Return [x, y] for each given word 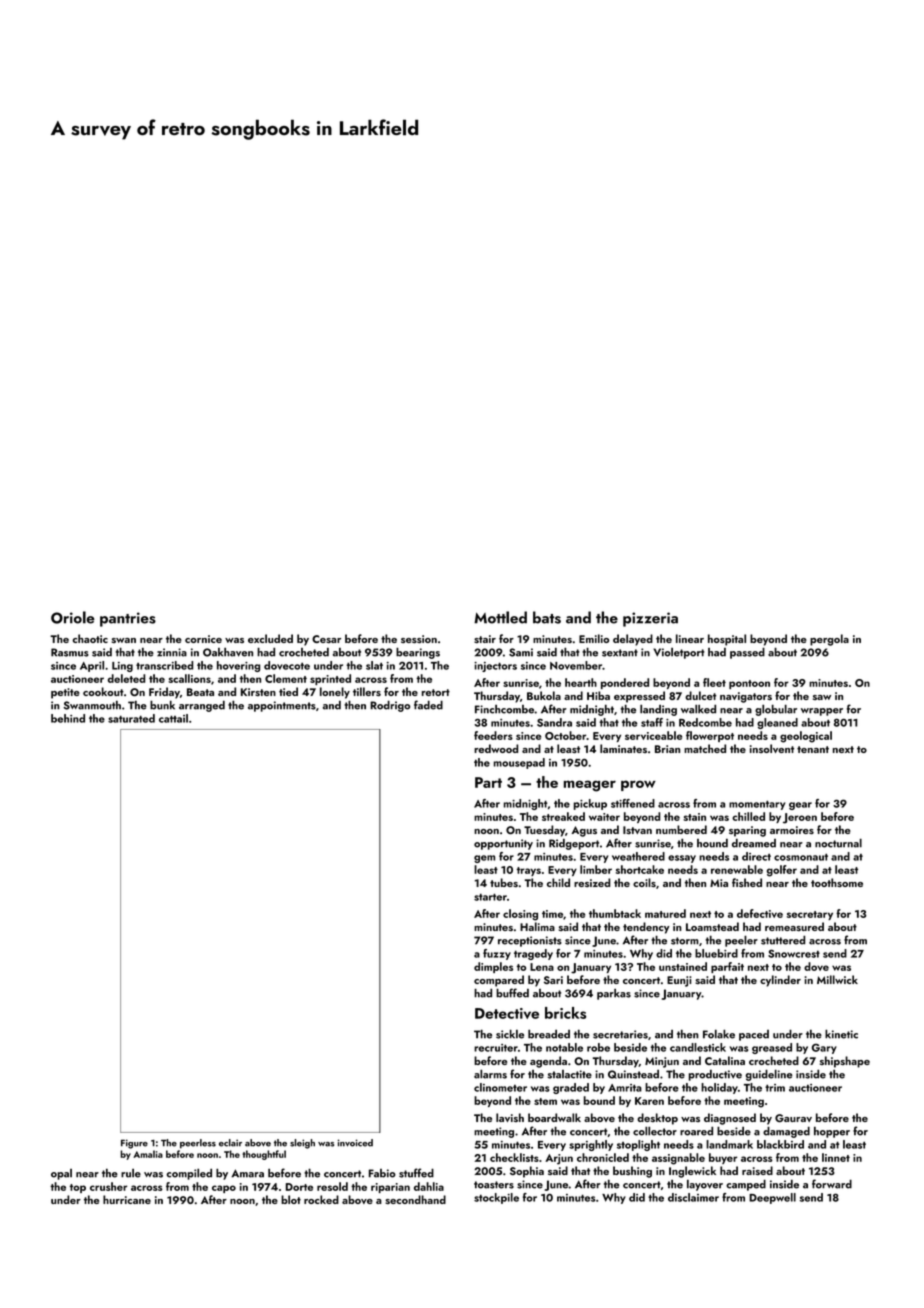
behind [68, 718]
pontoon [749, 684]
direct [756, 856]
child [558, 882]
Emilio [594, 638]
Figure [134, 1144]
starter [490, 897]
